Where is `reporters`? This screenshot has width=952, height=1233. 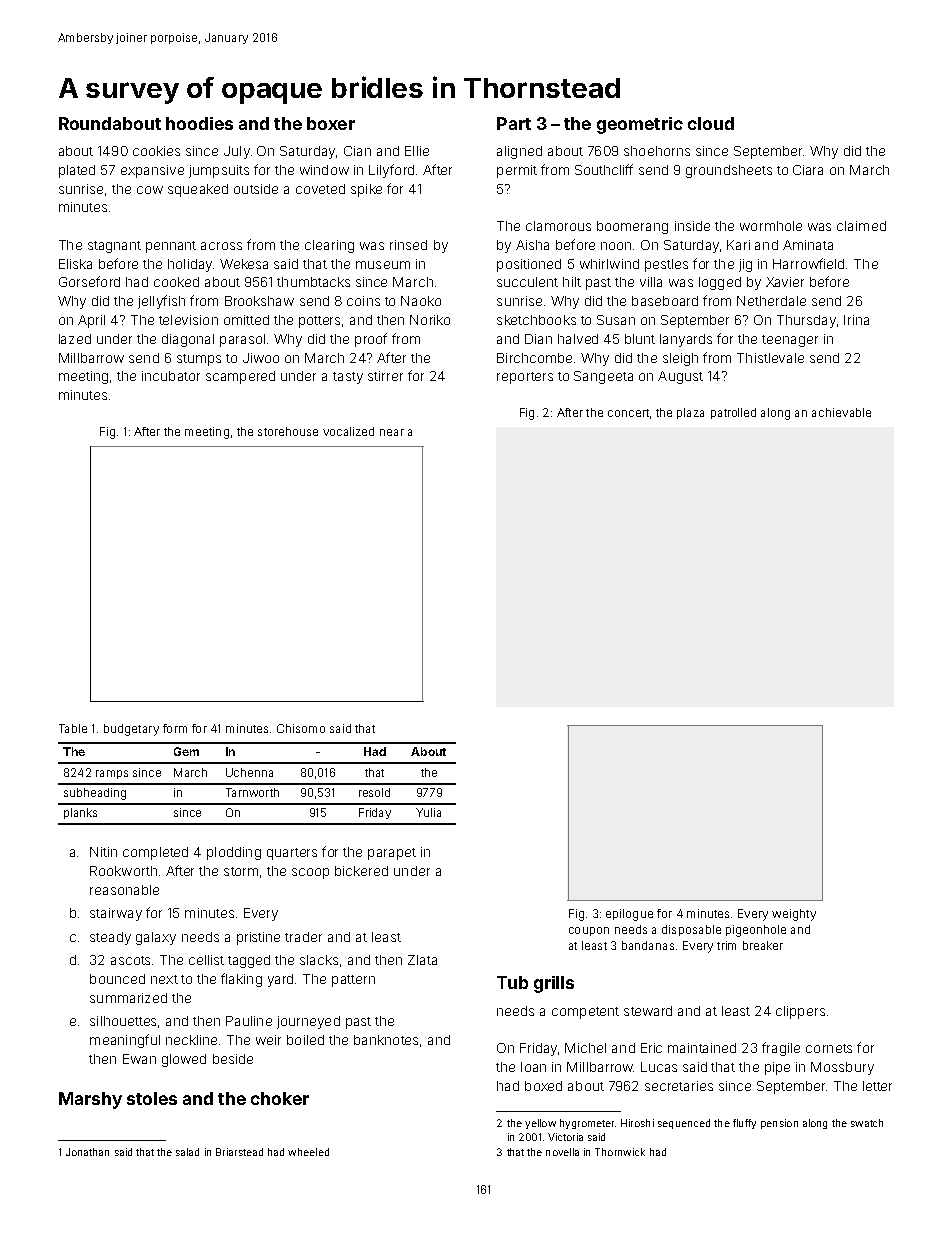 reporters is located at coordinates (525, 378).
